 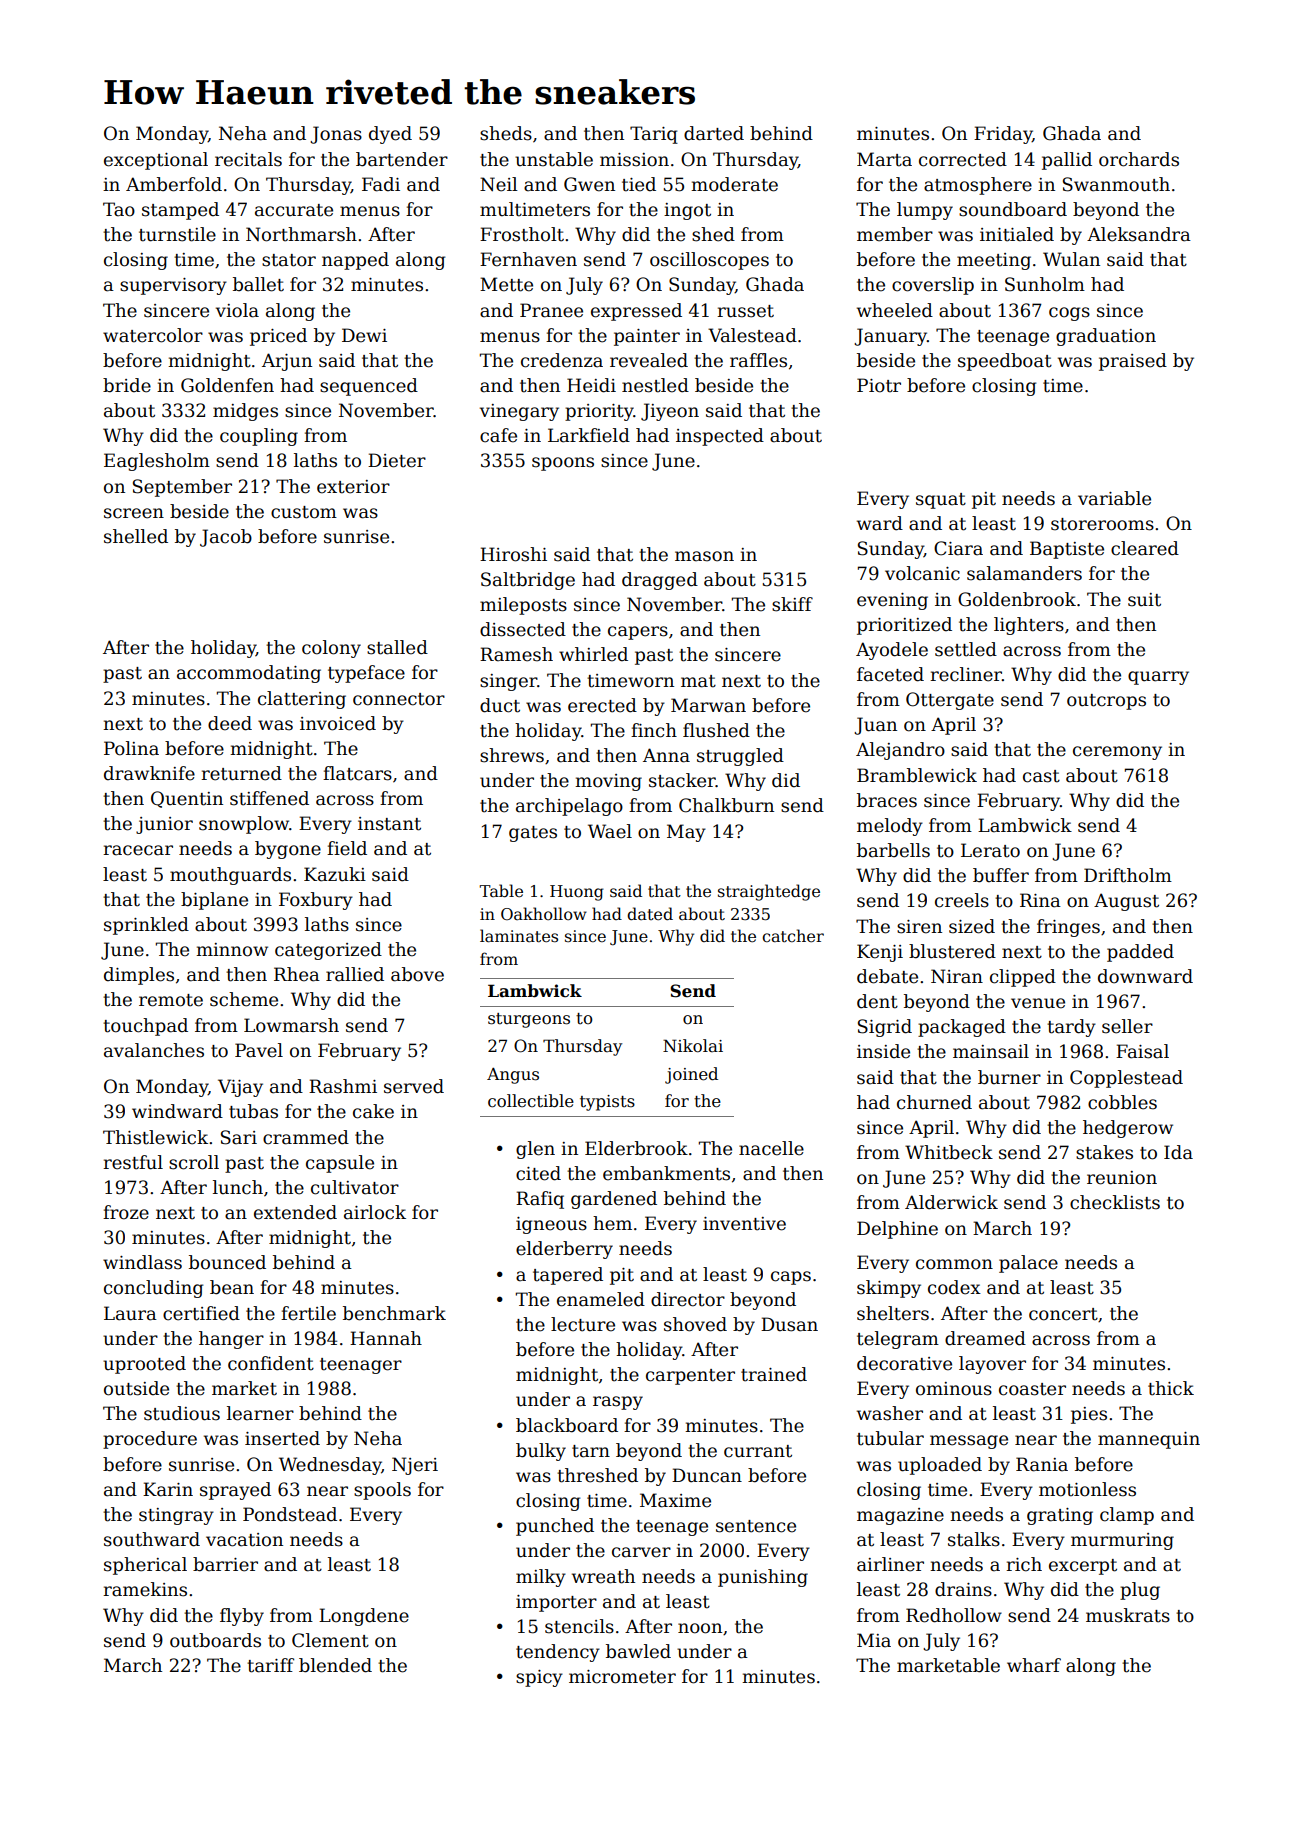 I want to click on gates, so click(x=533, y=834).
